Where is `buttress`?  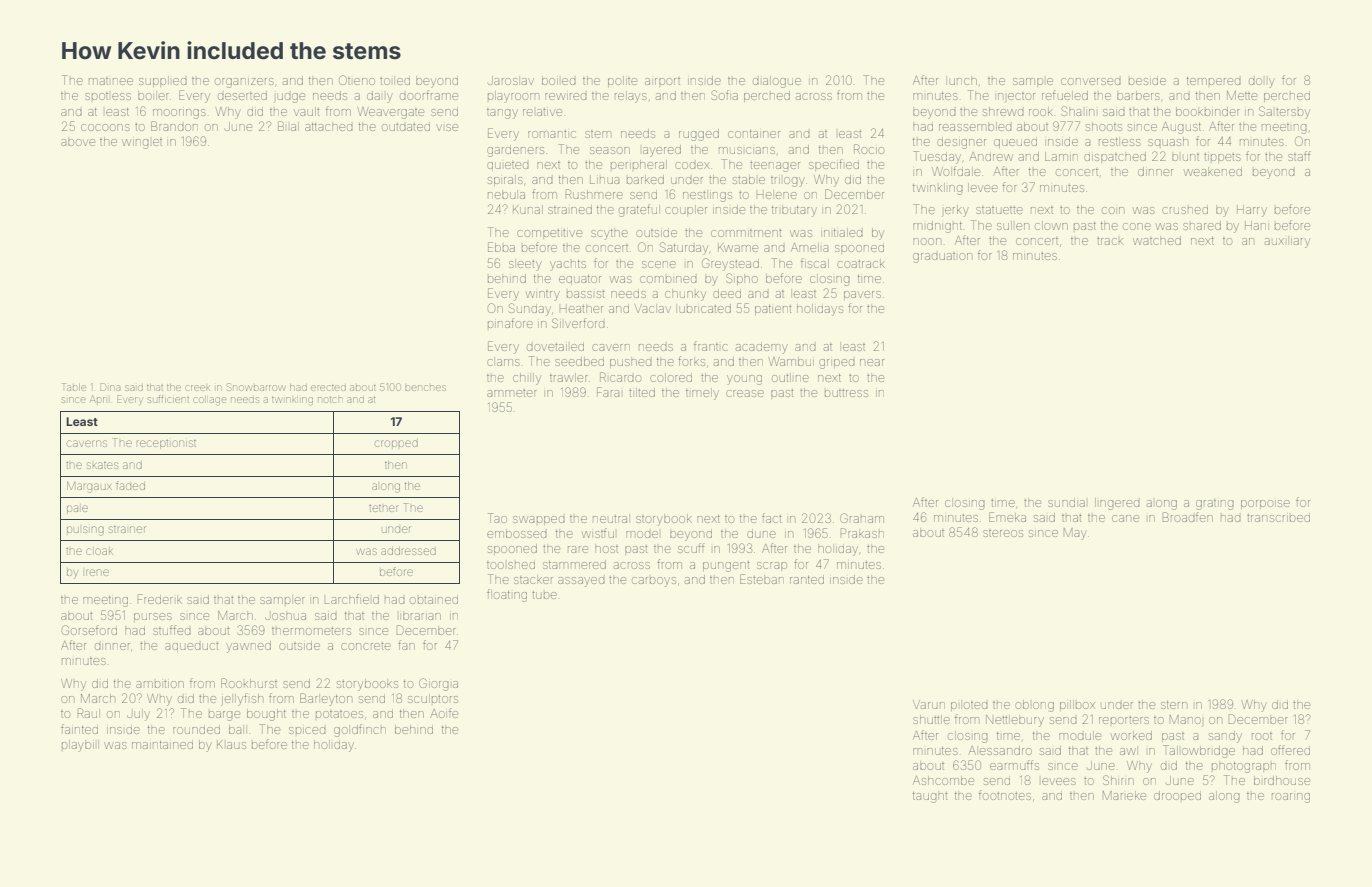 buttress is located at coordinates (846, 393).
